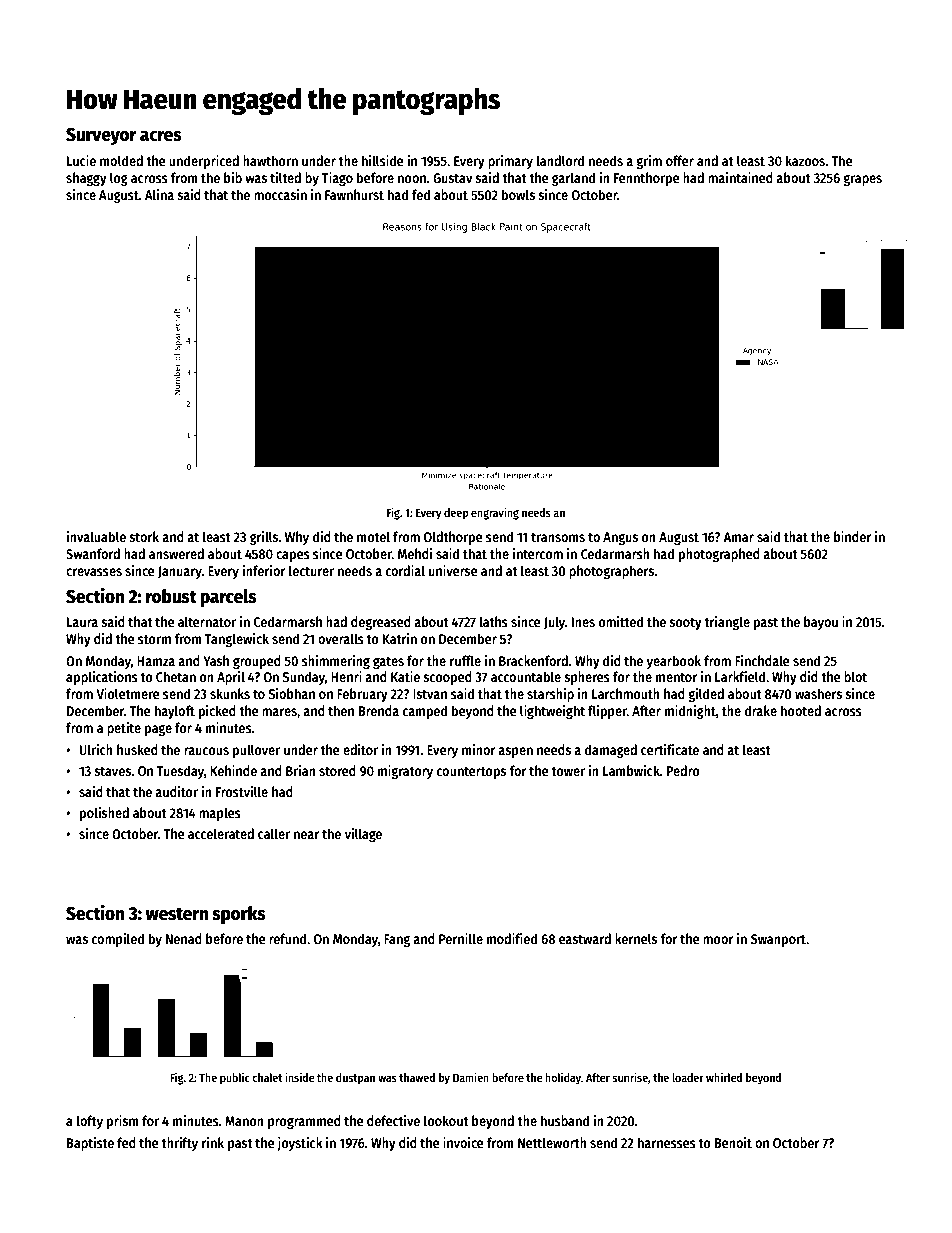 The image size is (952, 1233). Describe the element at coordinates (383, 160) in the screenshot. I see `hillside` at that location.
